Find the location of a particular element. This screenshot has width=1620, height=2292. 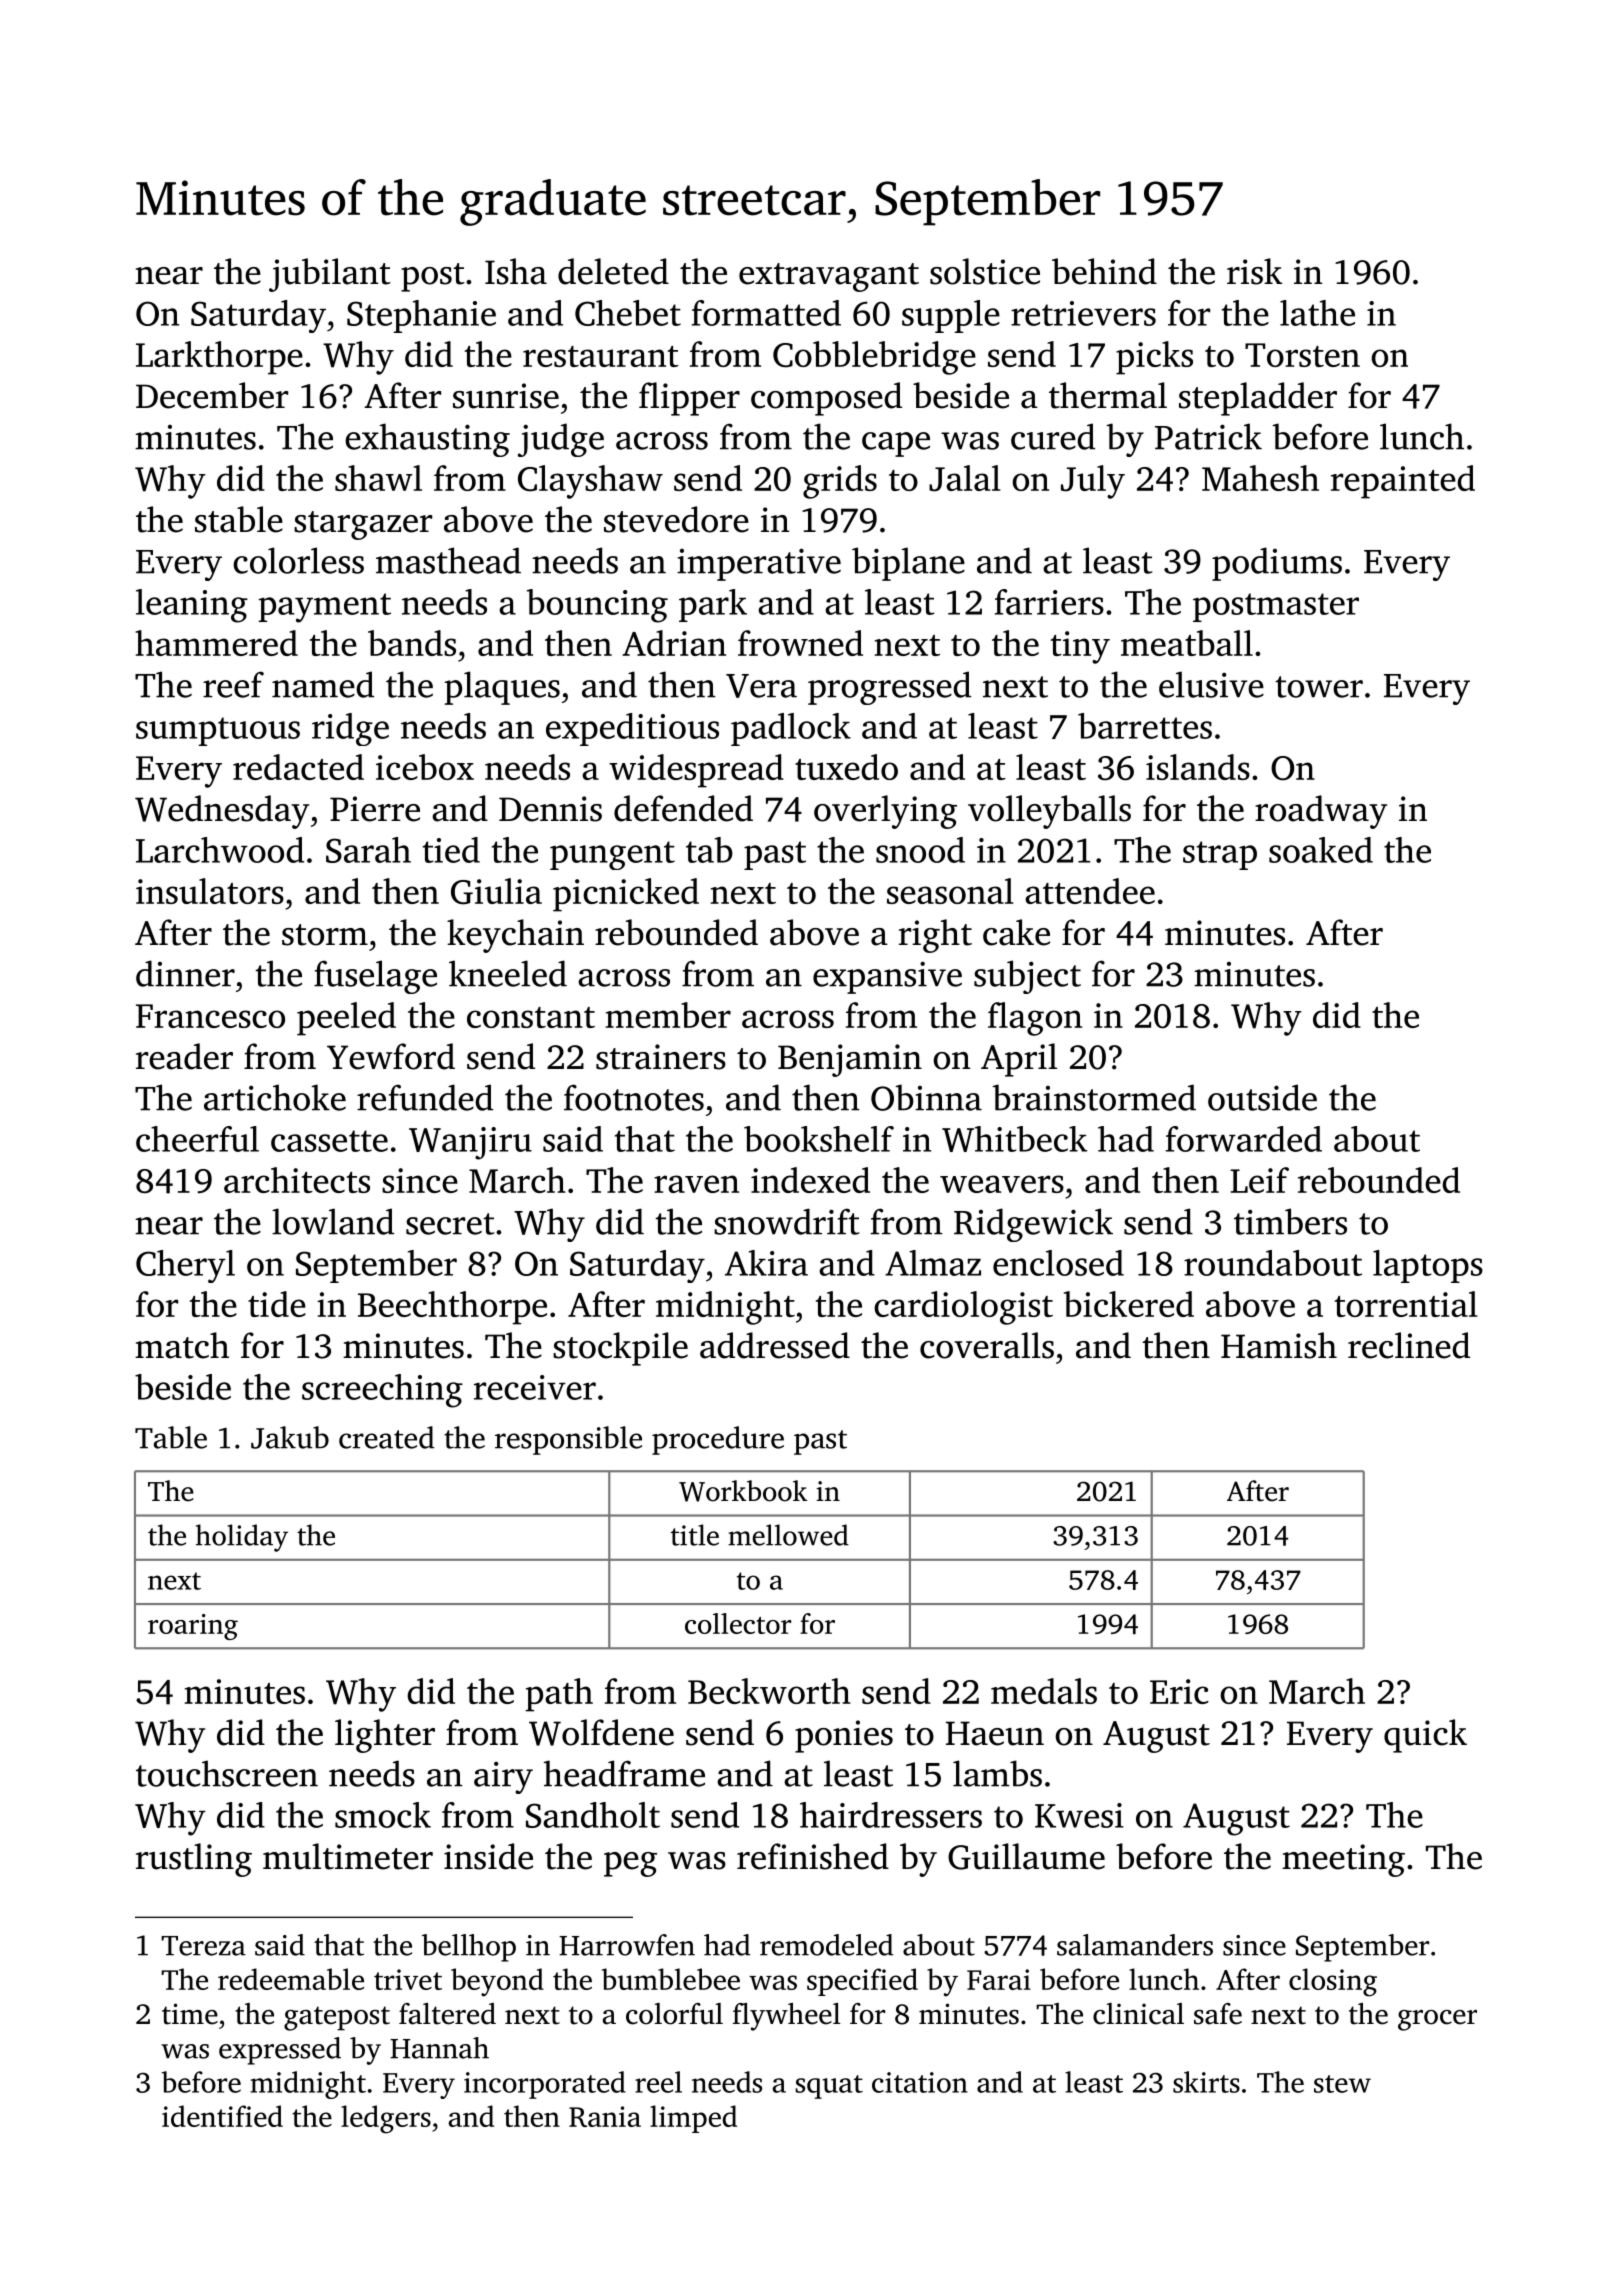

imperative is located at coordinates (759, 564).
